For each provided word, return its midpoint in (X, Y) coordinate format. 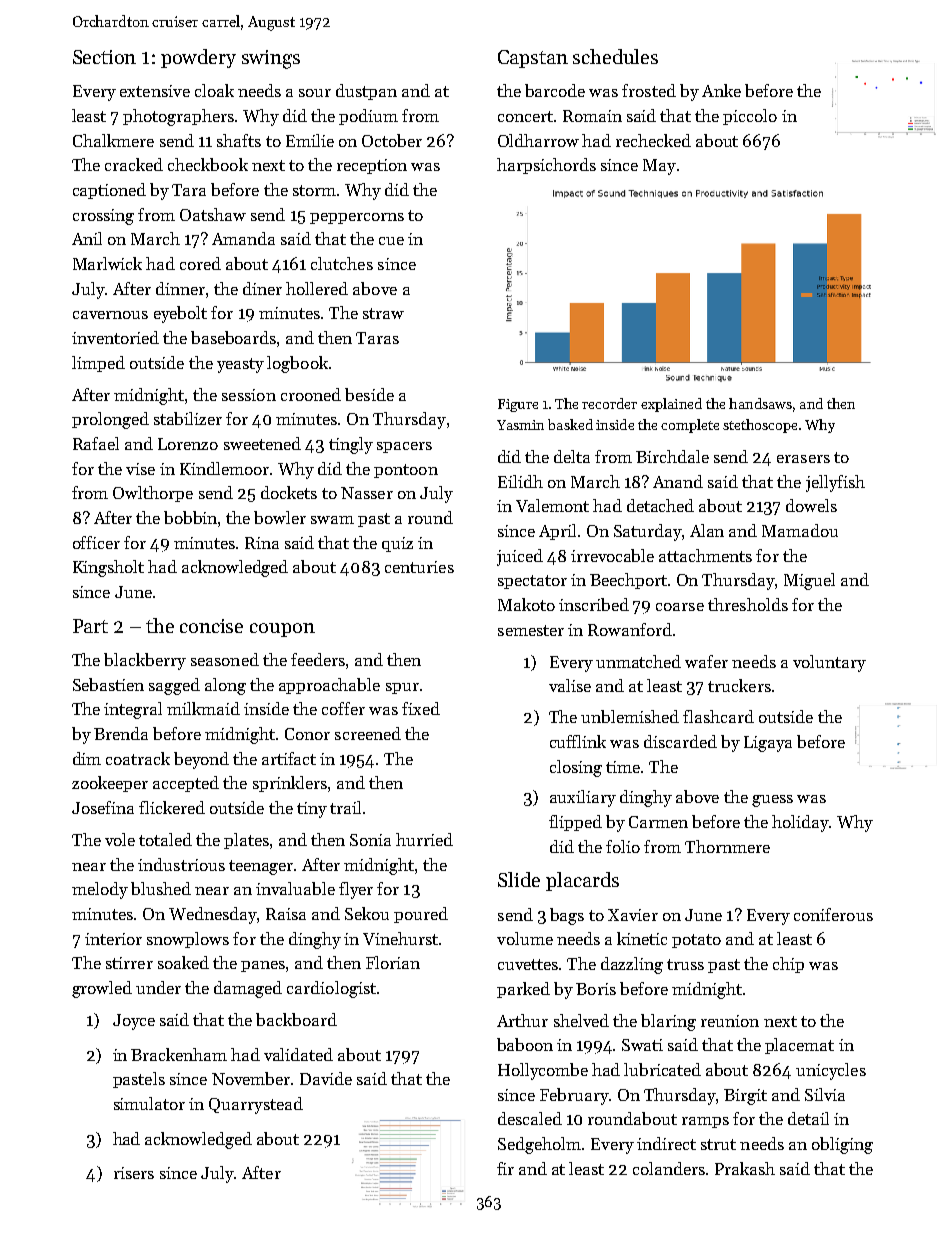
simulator (149, 1103)
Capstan (533, 59)
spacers (404, 447)
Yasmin (520, 425)
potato (696, 941)
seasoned (225, 659)
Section (104, 57)
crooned (311, 394)
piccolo (750, 117)
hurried (424, 839)
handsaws (760, 403)
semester (531, 630)
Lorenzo (188, 444)
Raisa (286, 914)
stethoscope (760, 426)
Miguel (809, 581)
